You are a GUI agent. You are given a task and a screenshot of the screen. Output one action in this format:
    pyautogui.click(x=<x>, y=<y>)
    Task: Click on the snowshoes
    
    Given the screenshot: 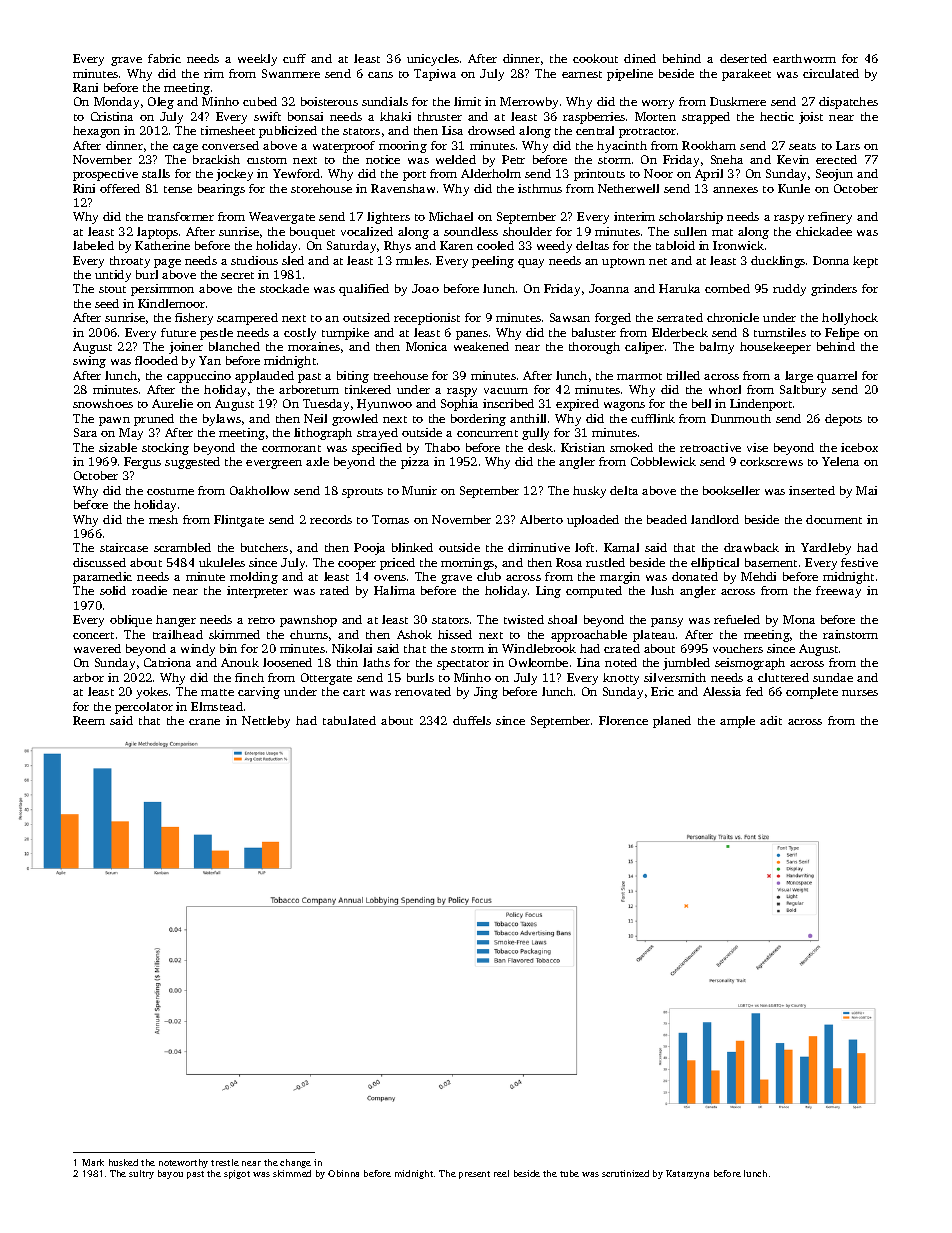 What is the action you would take?
    pyautogui.click(x=103, y=403)
